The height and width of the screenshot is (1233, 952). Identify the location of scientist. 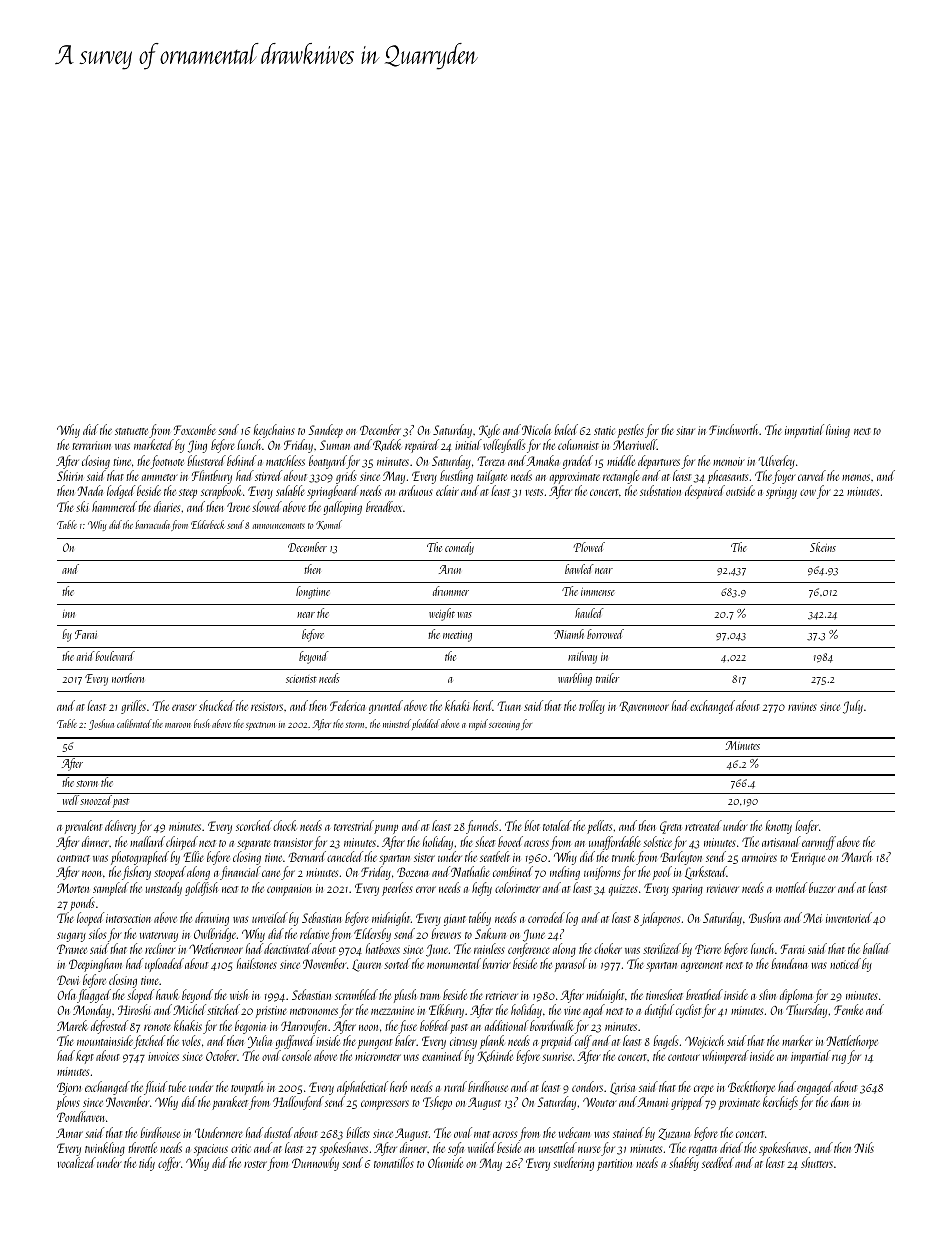
(301, 679).
